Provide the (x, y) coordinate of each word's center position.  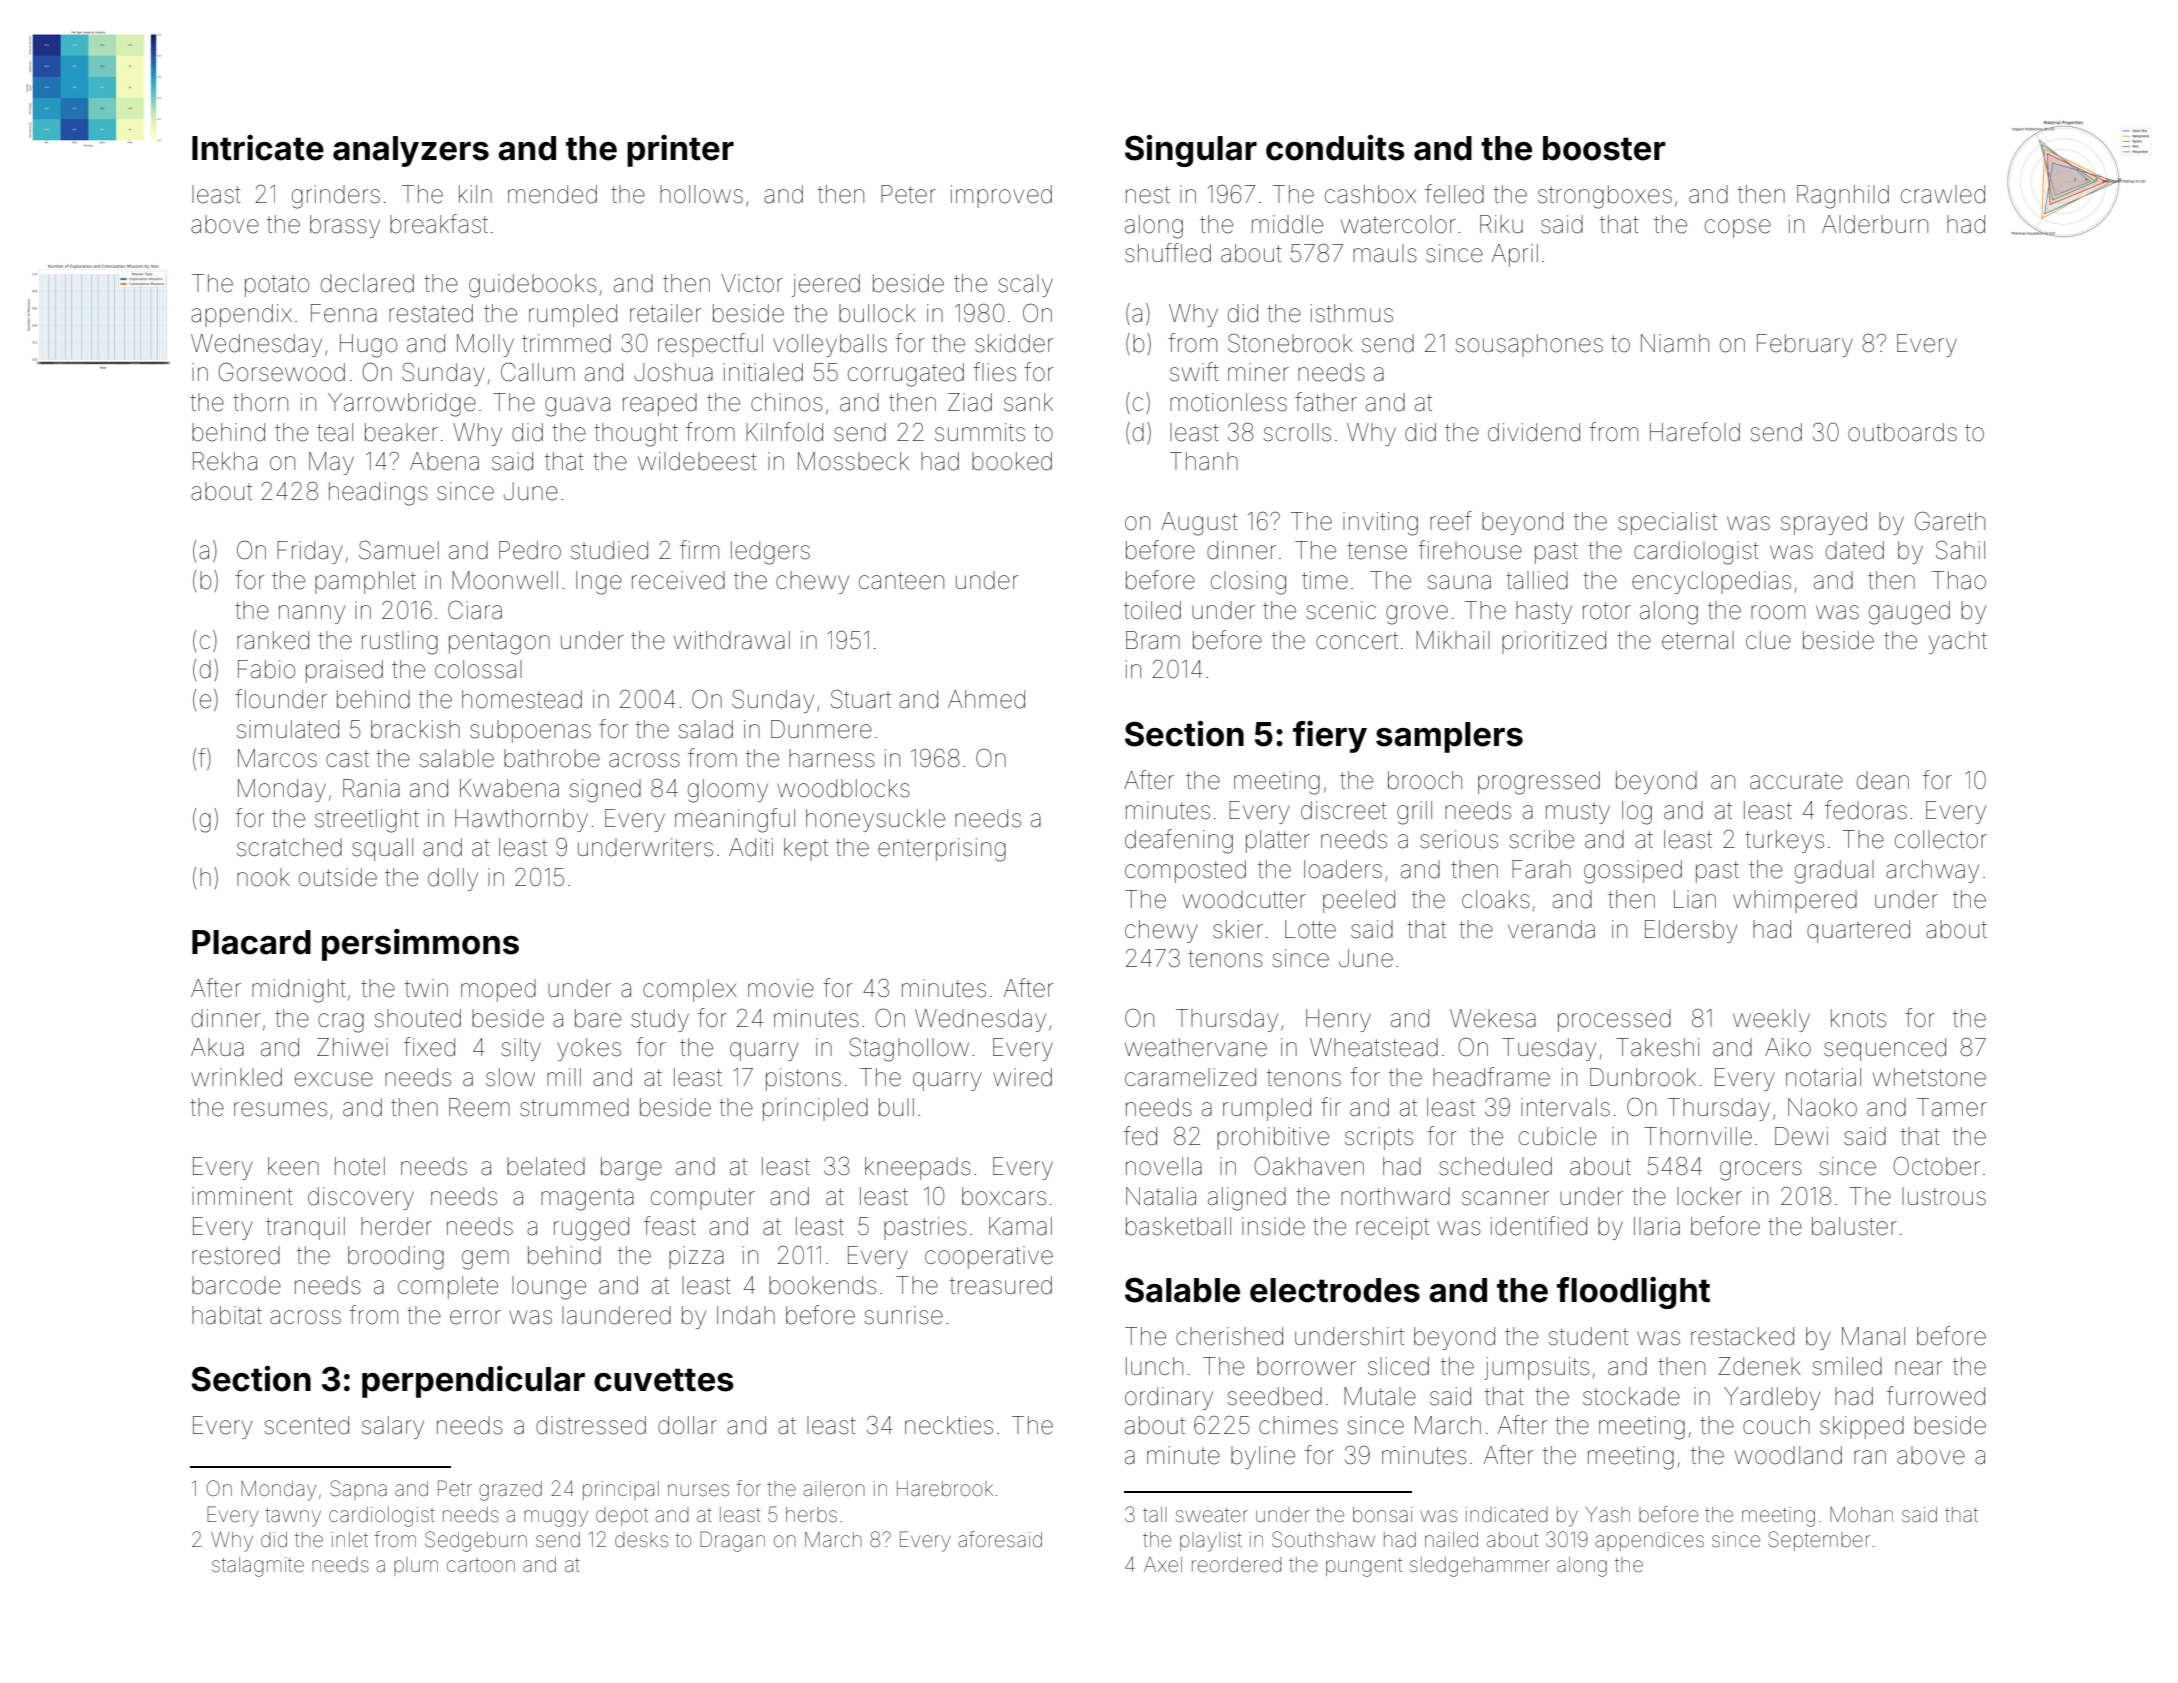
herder (396, 1226)
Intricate (258, 148)
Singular (1191, 151)
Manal (1873, 1336)
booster (1604, 148)
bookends (822, 1285)
